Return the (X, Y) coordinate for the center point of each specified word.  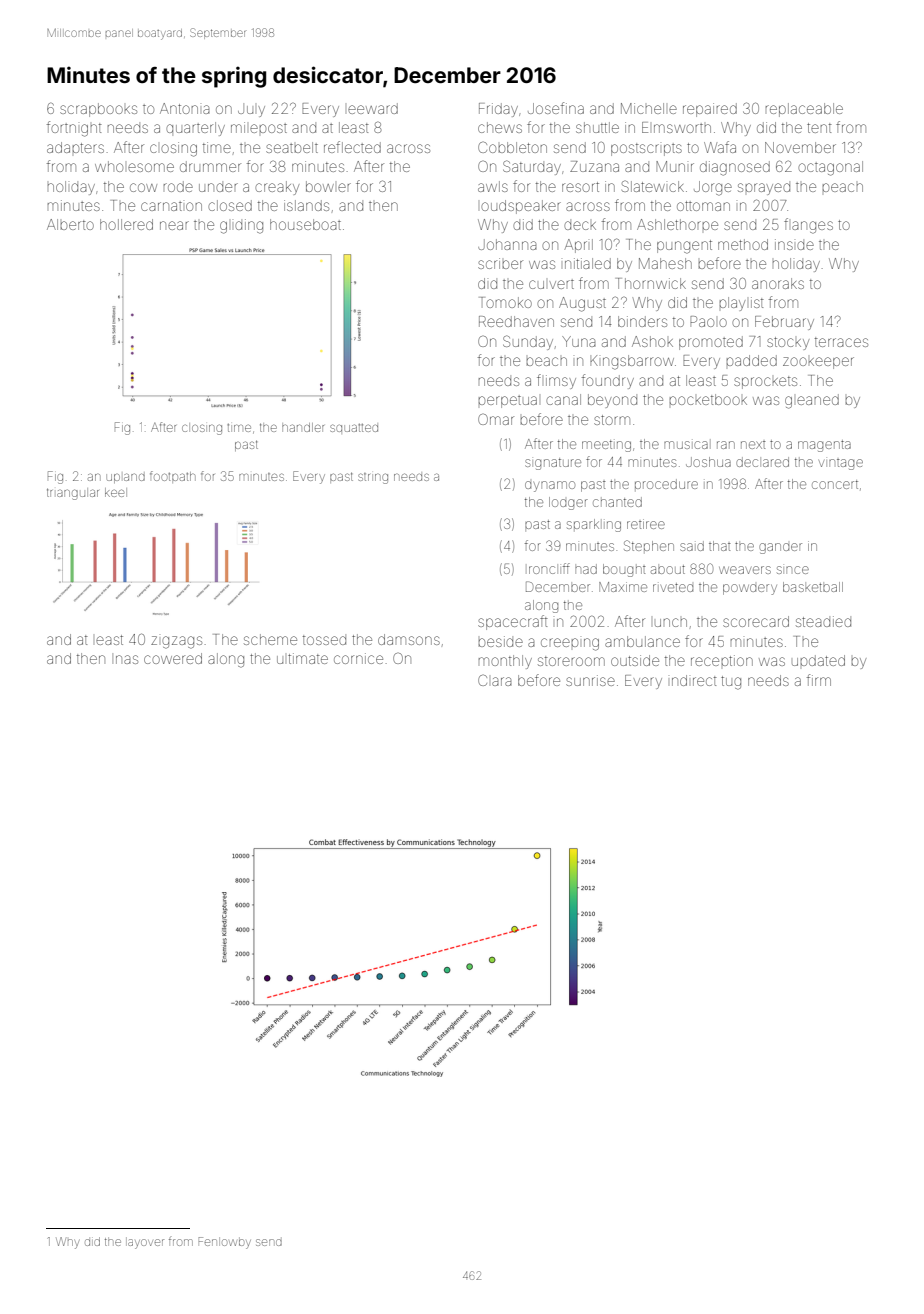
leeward (373, 108)
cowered (173, 658)
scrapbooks (98, 110)
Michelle (649, 108)
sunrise (590, 680)
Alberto (70, 224)
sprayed (764, 189)
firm (819, 680)
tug (731, 683)
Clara (495, 680)
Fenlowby (225, 1243)
